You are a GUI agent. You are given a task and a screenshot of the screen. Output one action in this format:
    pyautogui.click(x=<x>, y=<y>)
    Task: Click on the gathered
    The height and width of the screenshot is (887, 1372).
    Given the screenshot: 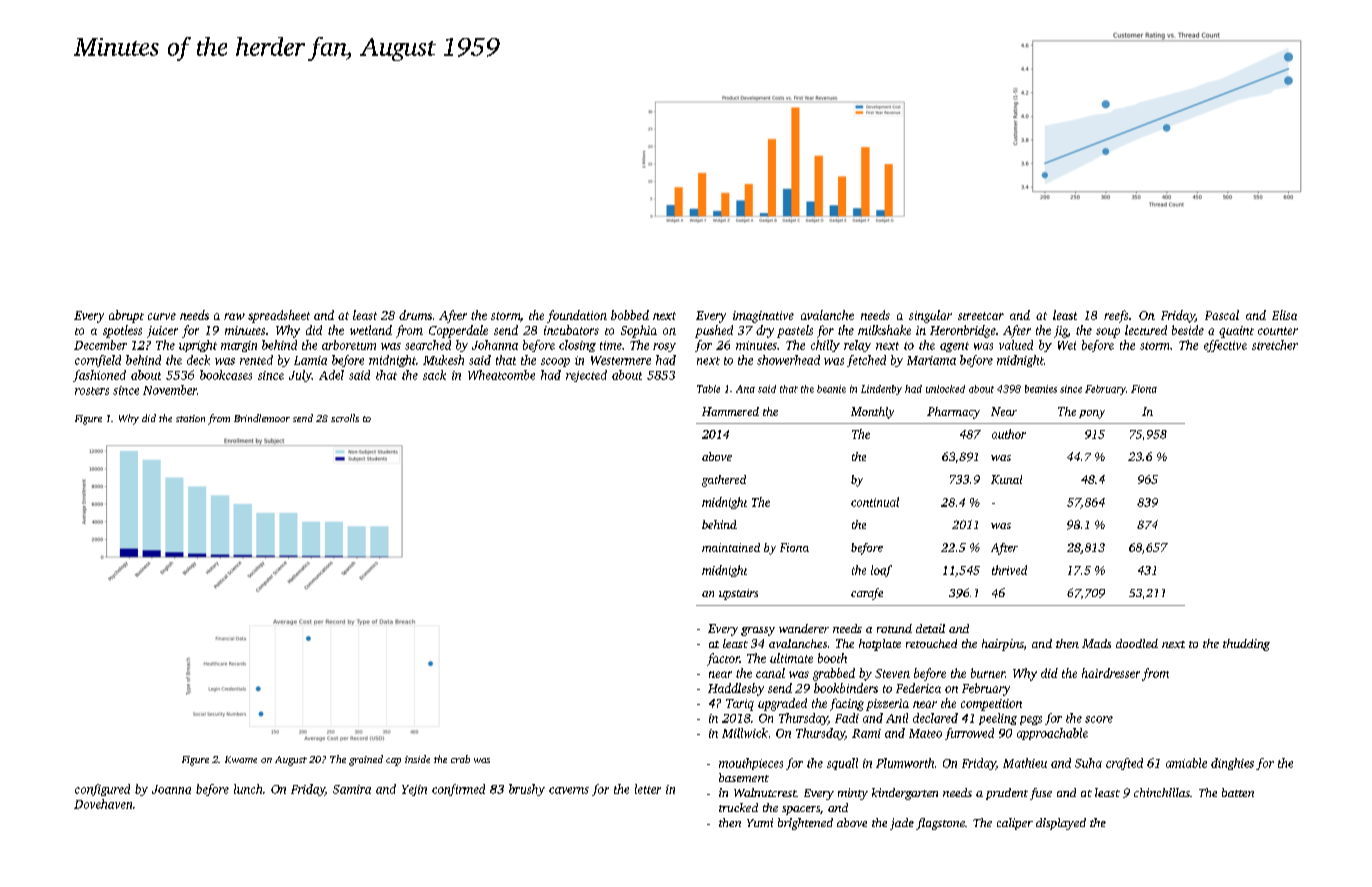 What is the action you would take?
    pyautogui.click(x=724, y=481)
